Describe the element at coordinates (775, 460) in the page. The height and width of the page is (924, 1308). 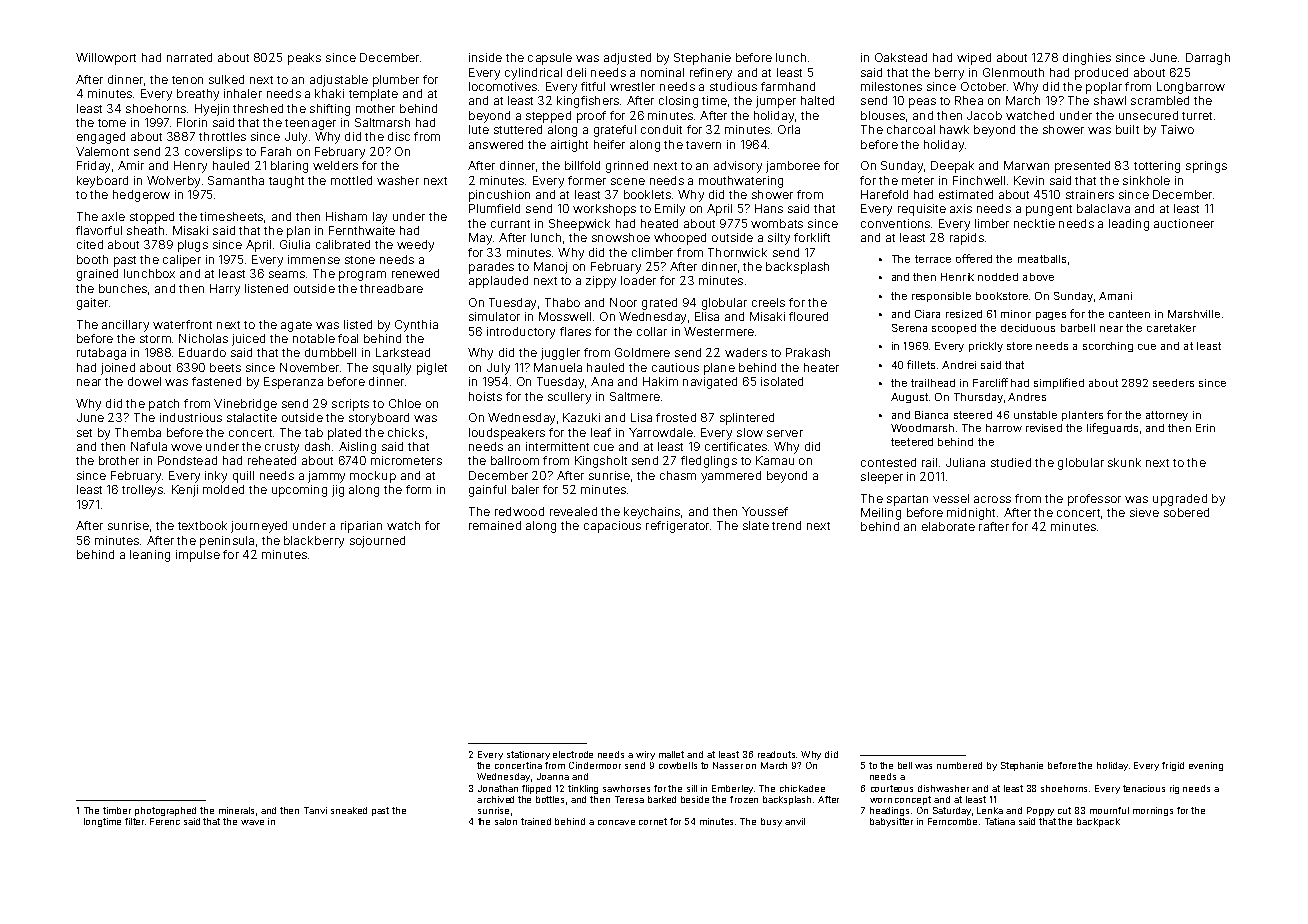
I see `Kamau` at that location.
